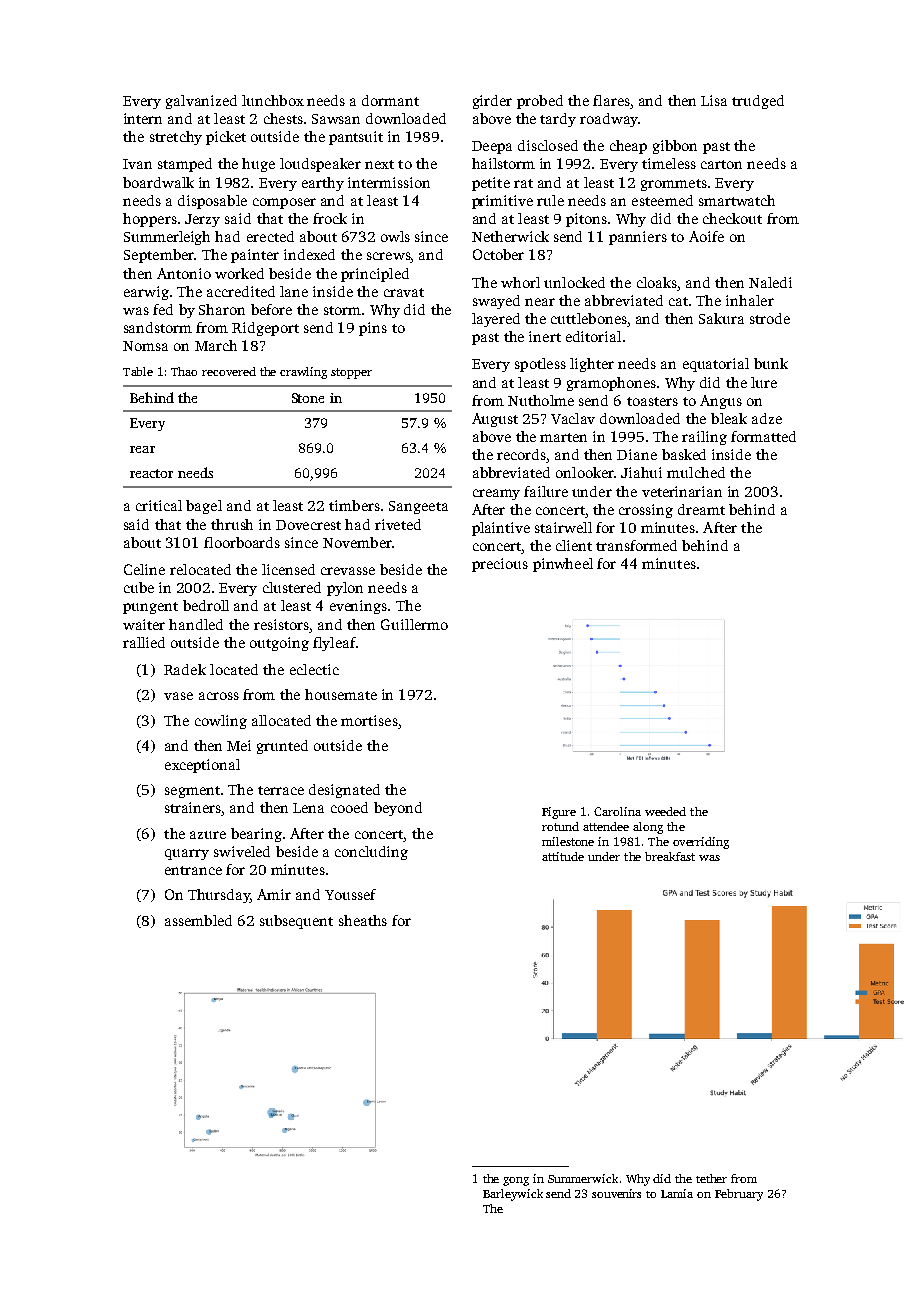  I want to click on Jerzy, so click(202, 220).
